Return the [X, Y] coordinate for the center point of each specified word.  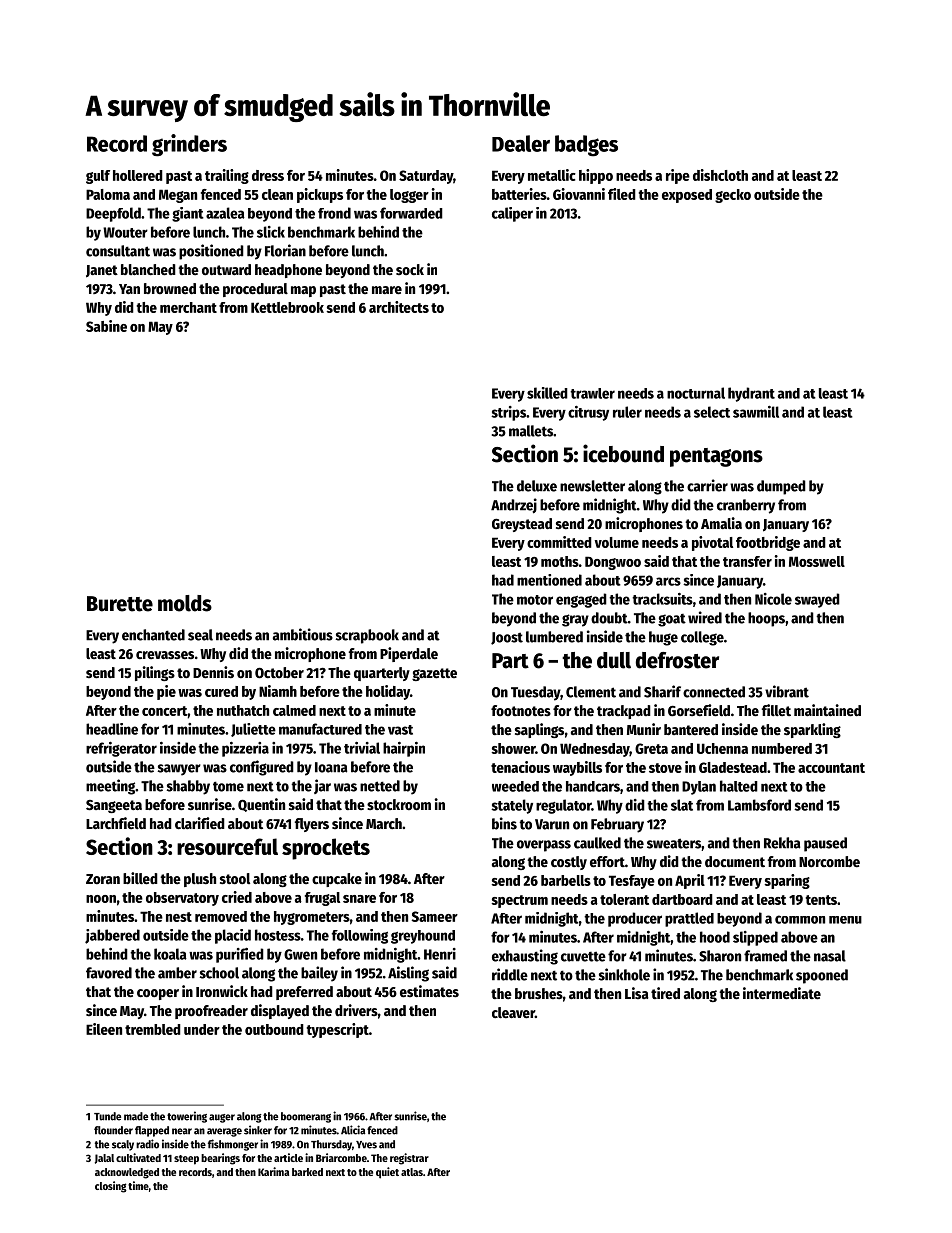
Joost [507, 638]
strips [508, 413]
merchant [188, 307]
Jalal [104, 1159]
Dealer [521, 143]
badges [586, 146]
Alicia [353, 1130]
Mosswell [817, 561]
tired [665, 993]
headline [112, 729]
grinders [189, 145]
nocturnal [696, 393]
